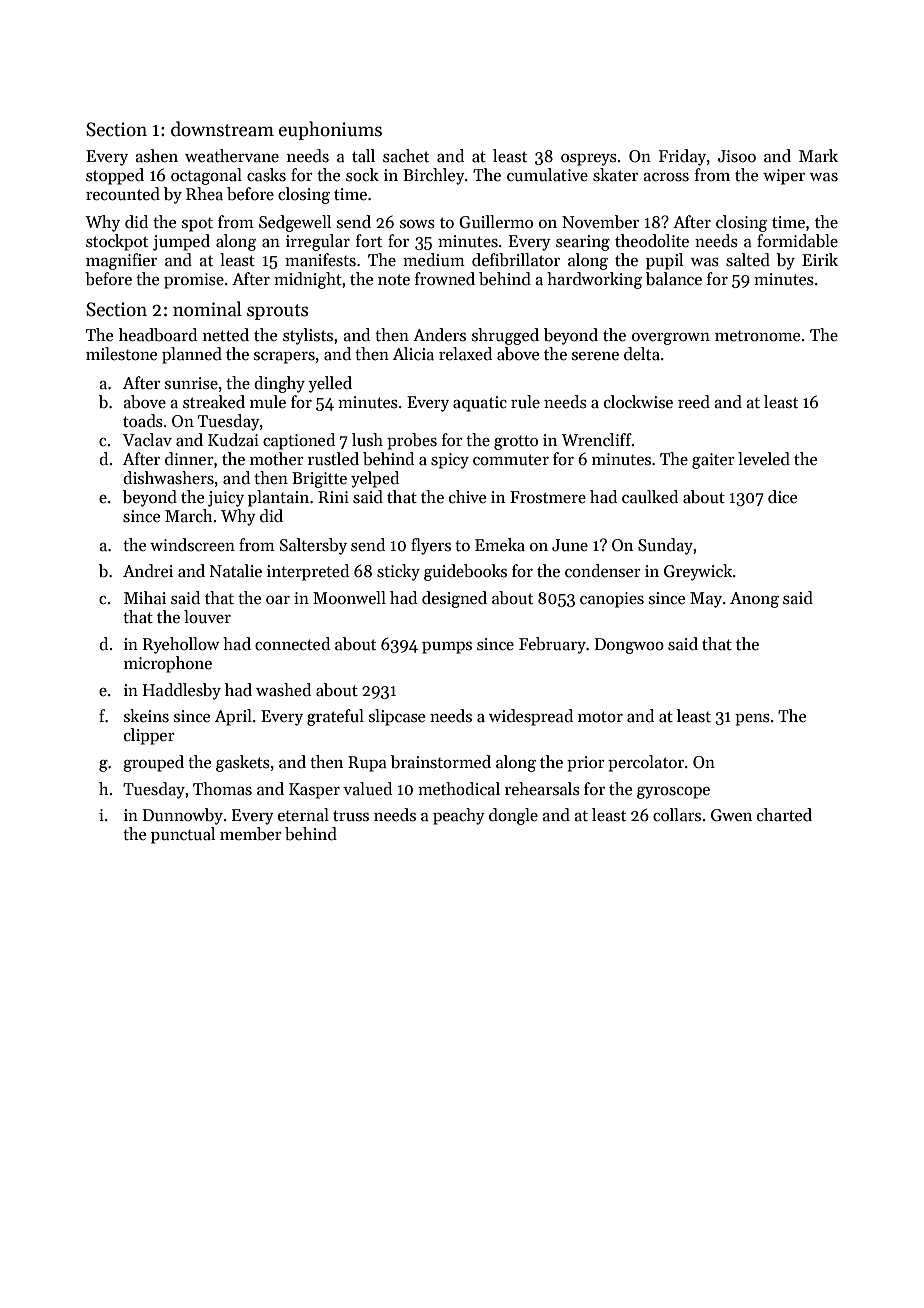  Describe the element at coordinates (646, 763) in the screenshot. I see `percolator` at that location.
